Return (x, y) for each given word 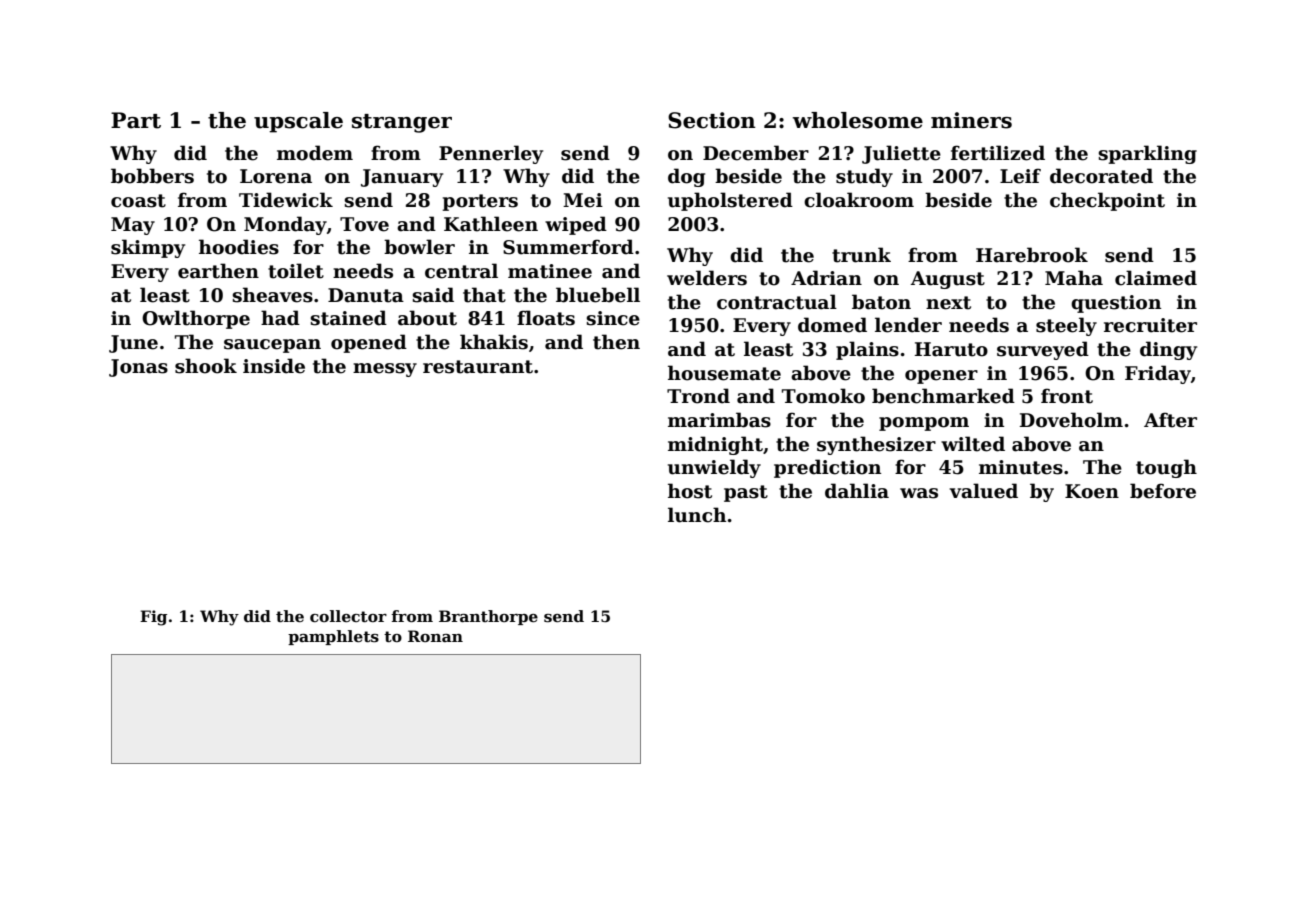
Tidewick (286, 200)
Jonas (138, 368)
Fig (153, 618)
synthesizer (876, 445)
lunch (697, 515)
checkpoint (1107, 201)
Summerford (568, 247)
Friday (1158, 374)
